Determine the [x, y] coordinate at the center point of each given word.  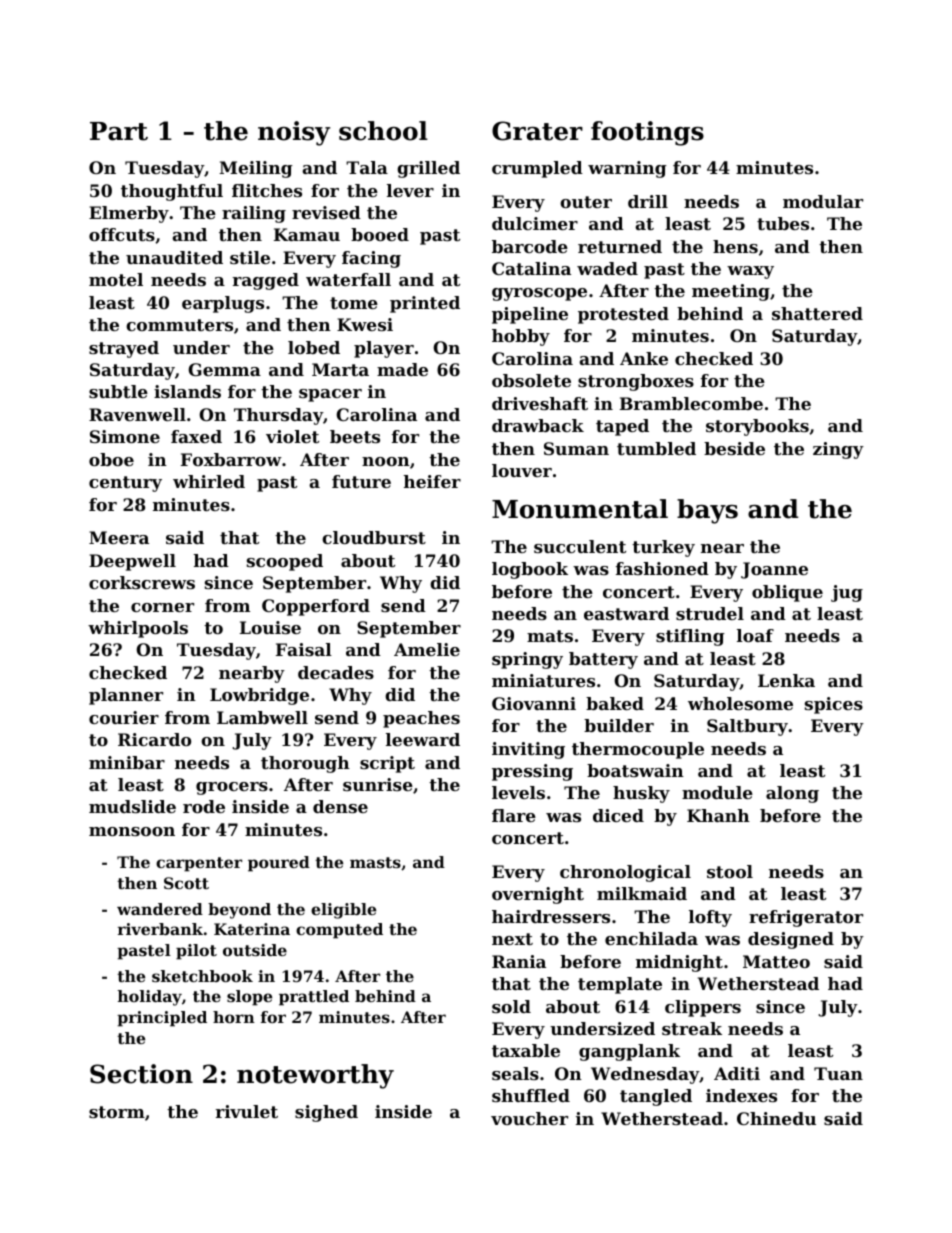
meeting [731, 292]
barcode [530, 246]
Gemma [224, 369]
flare [514, 815]
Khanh [718, 815]
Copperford [316, 607]
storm [117, 1112]
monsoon [132, 831]
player [384, 349]
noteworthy [315, 1076]
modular [823, 201]
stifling [690, 637]
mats [550, 636]
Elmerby [129, 214]
